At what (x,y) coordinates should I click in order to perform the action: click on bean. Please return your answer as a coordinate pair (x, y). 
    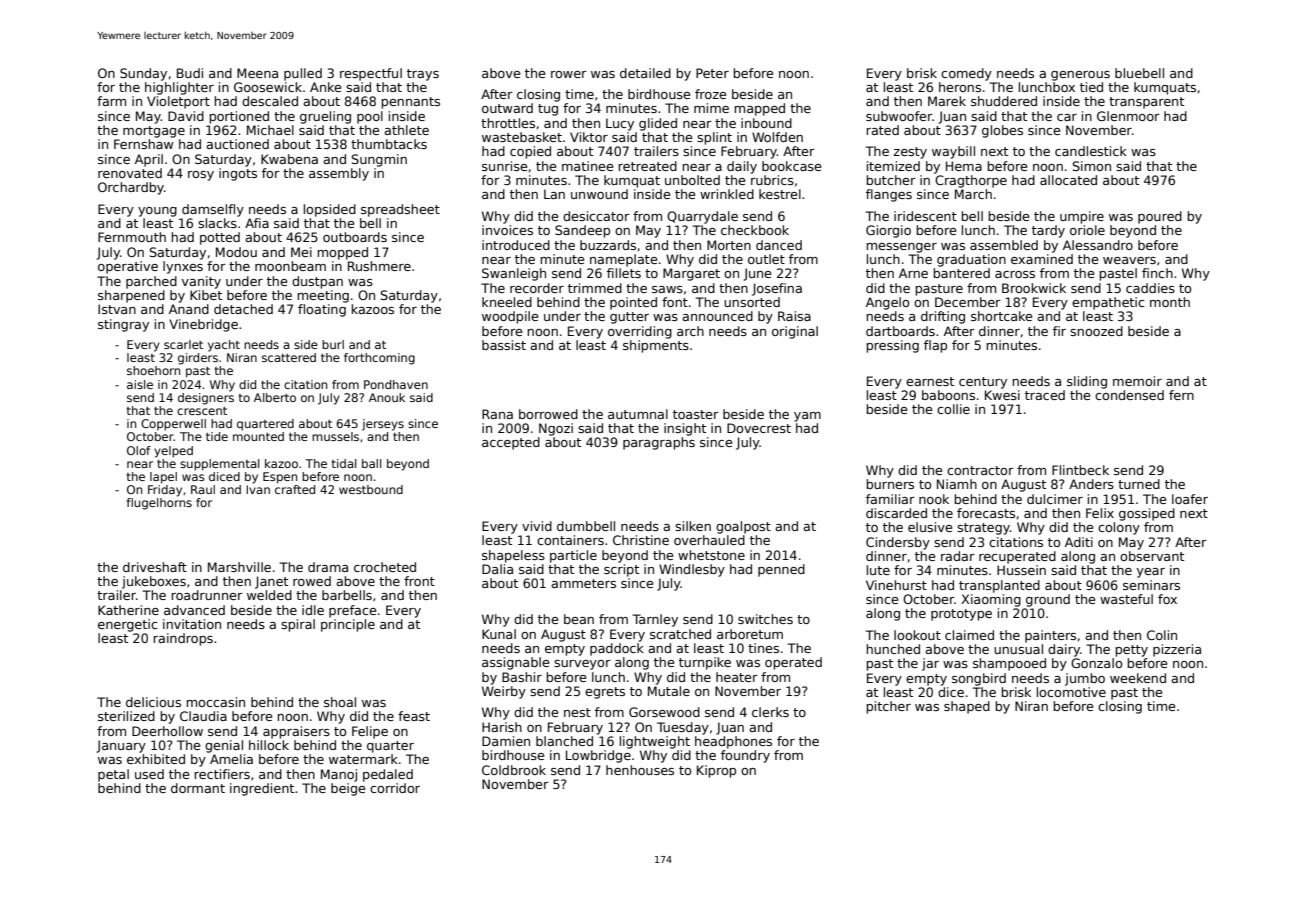
    Looking at the image, I should click on (579, 619).
